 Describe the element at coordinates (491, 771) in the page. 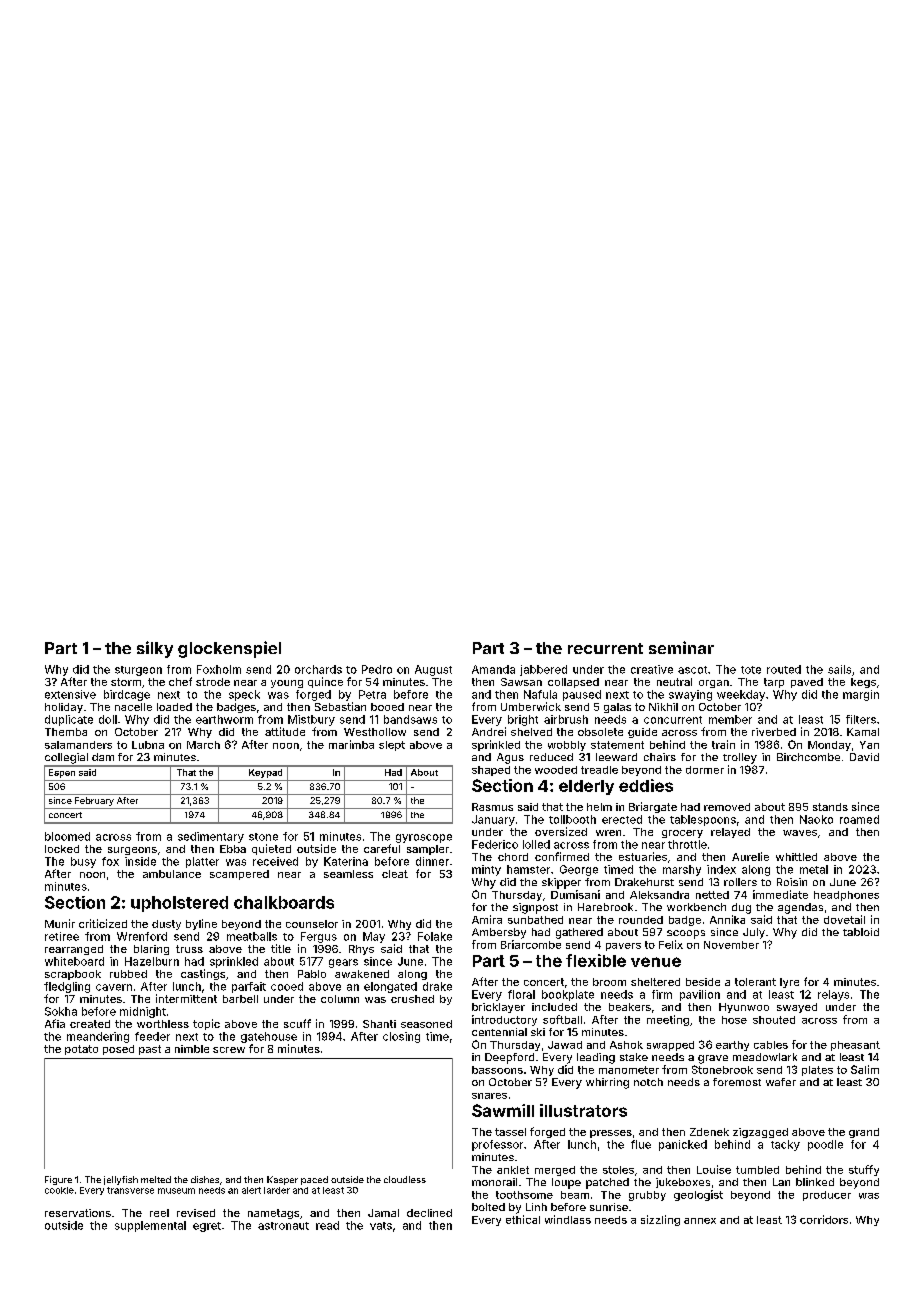

I see `shaped` at that location.
